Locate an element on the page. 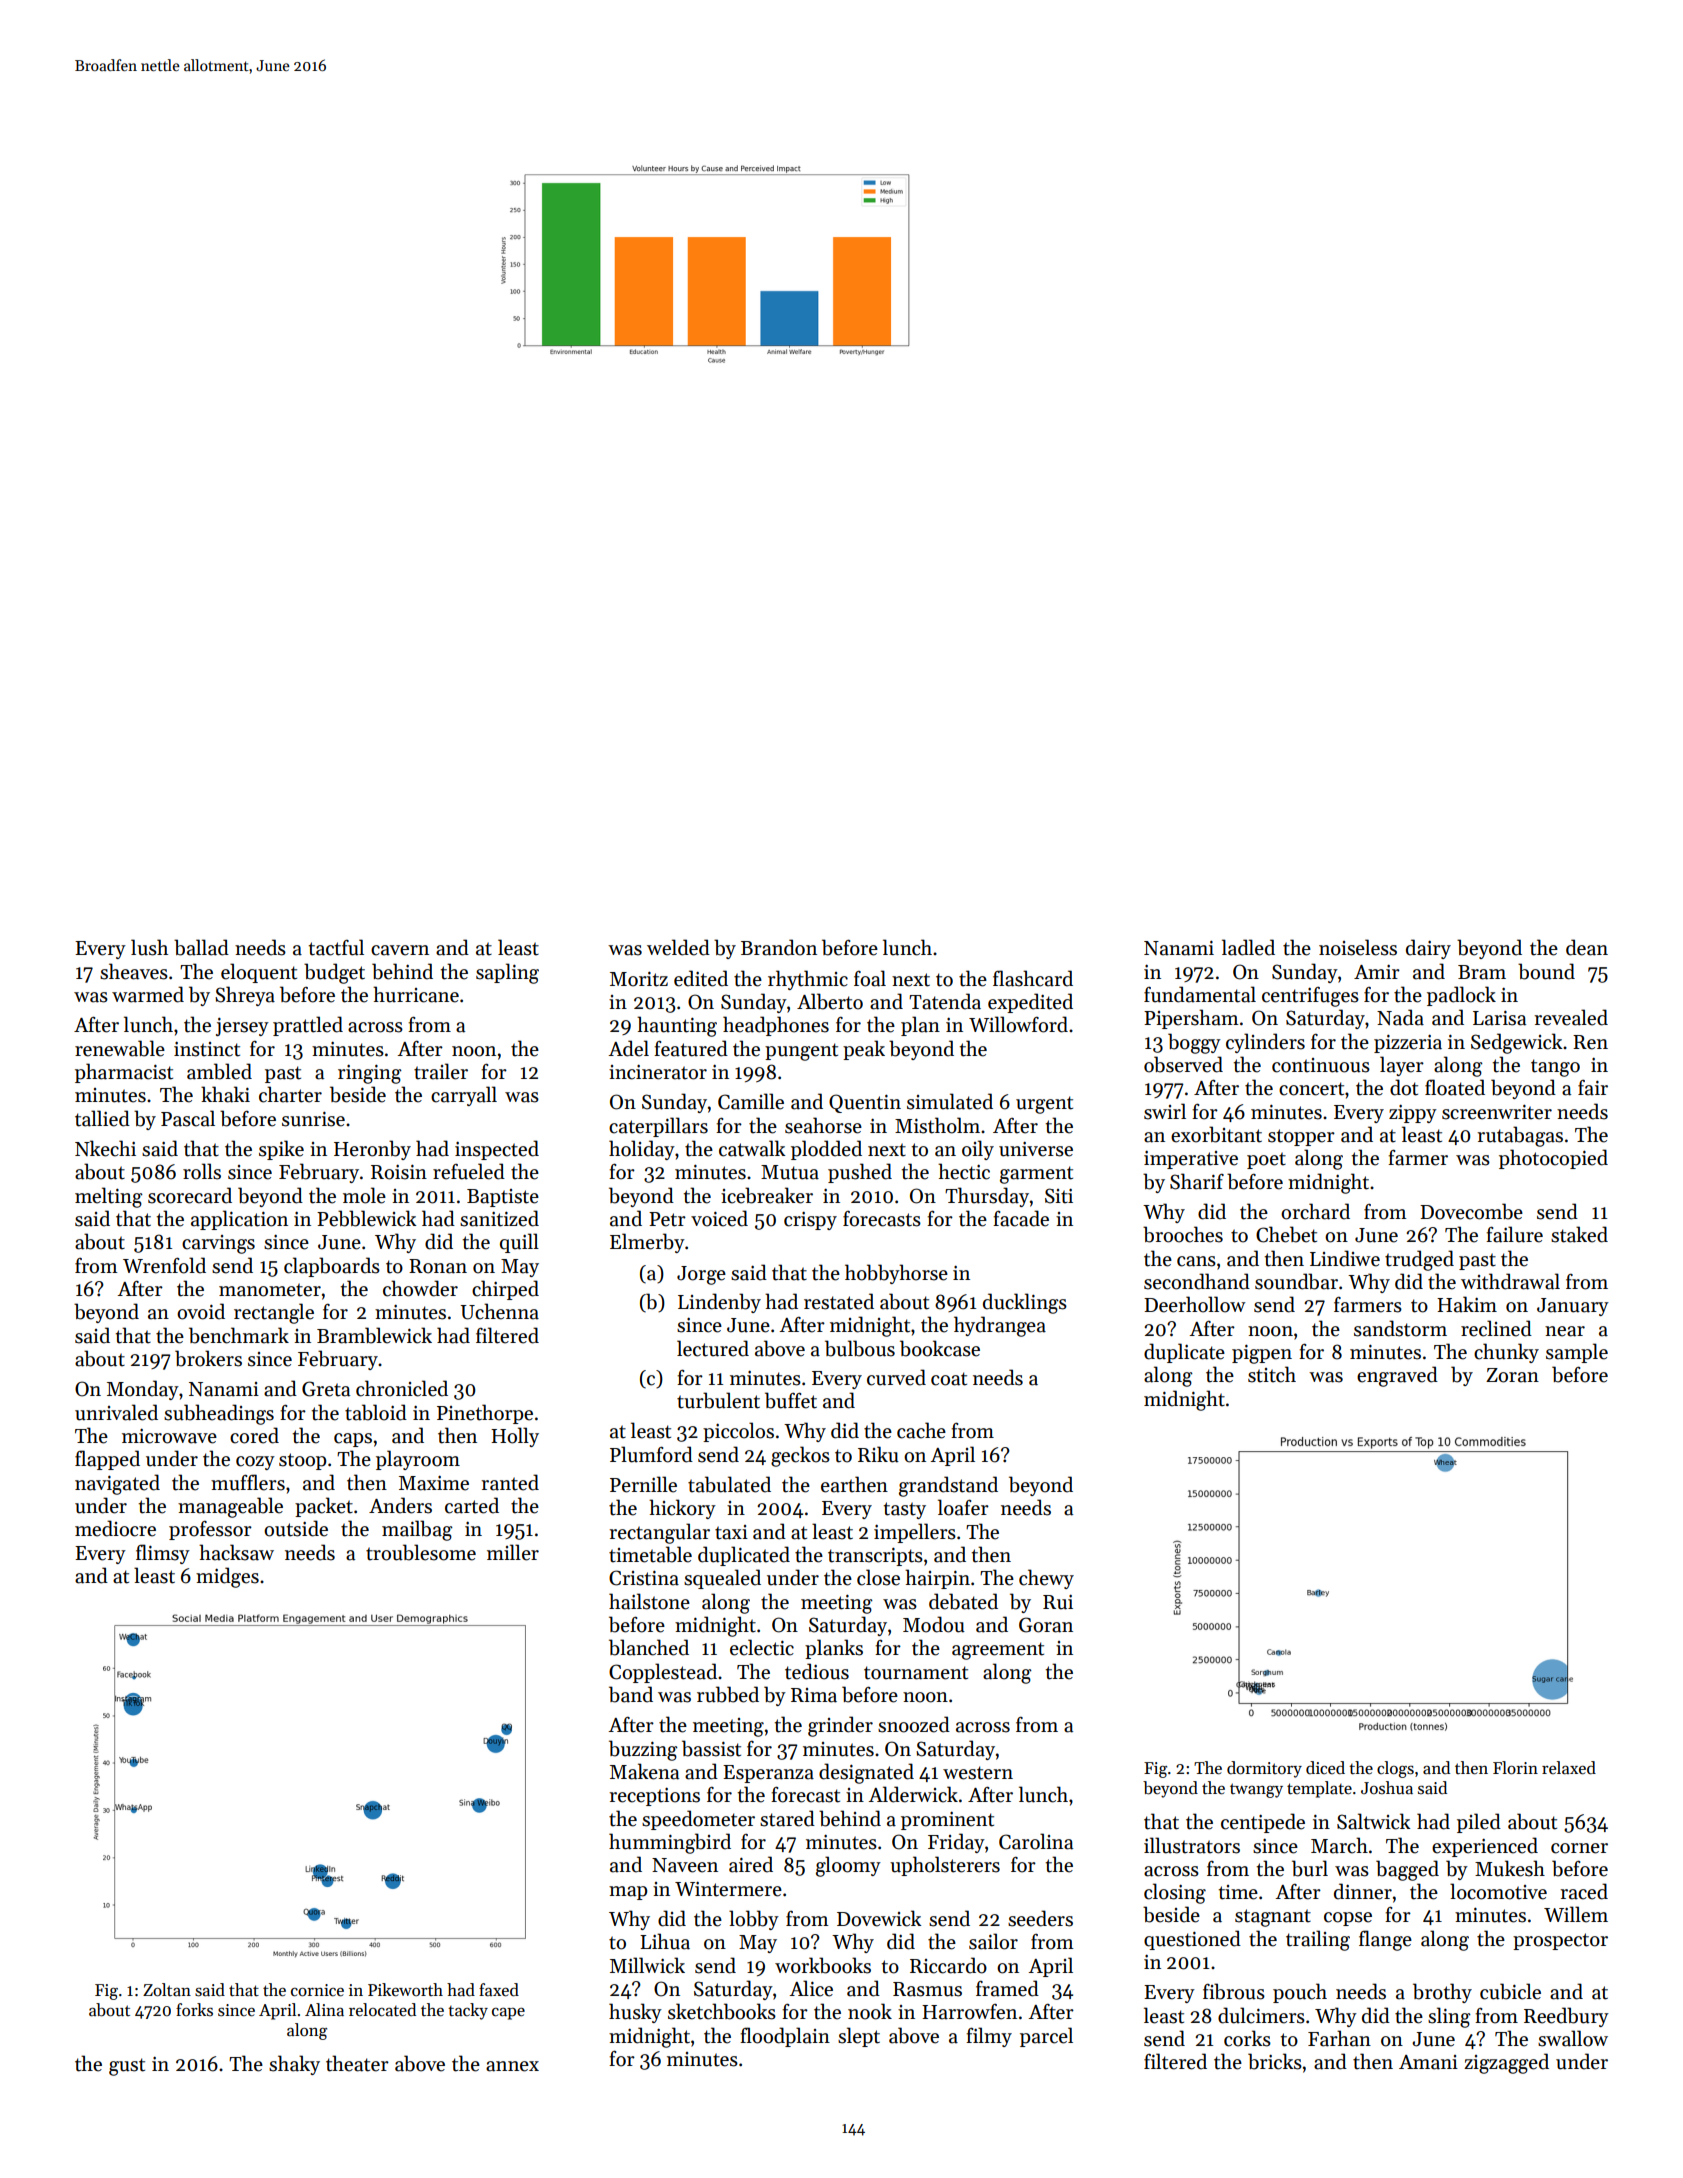 Image resolution: width=1683 pixels, height=2178 pixels. shaky is located at coordinates (294, 2065).
